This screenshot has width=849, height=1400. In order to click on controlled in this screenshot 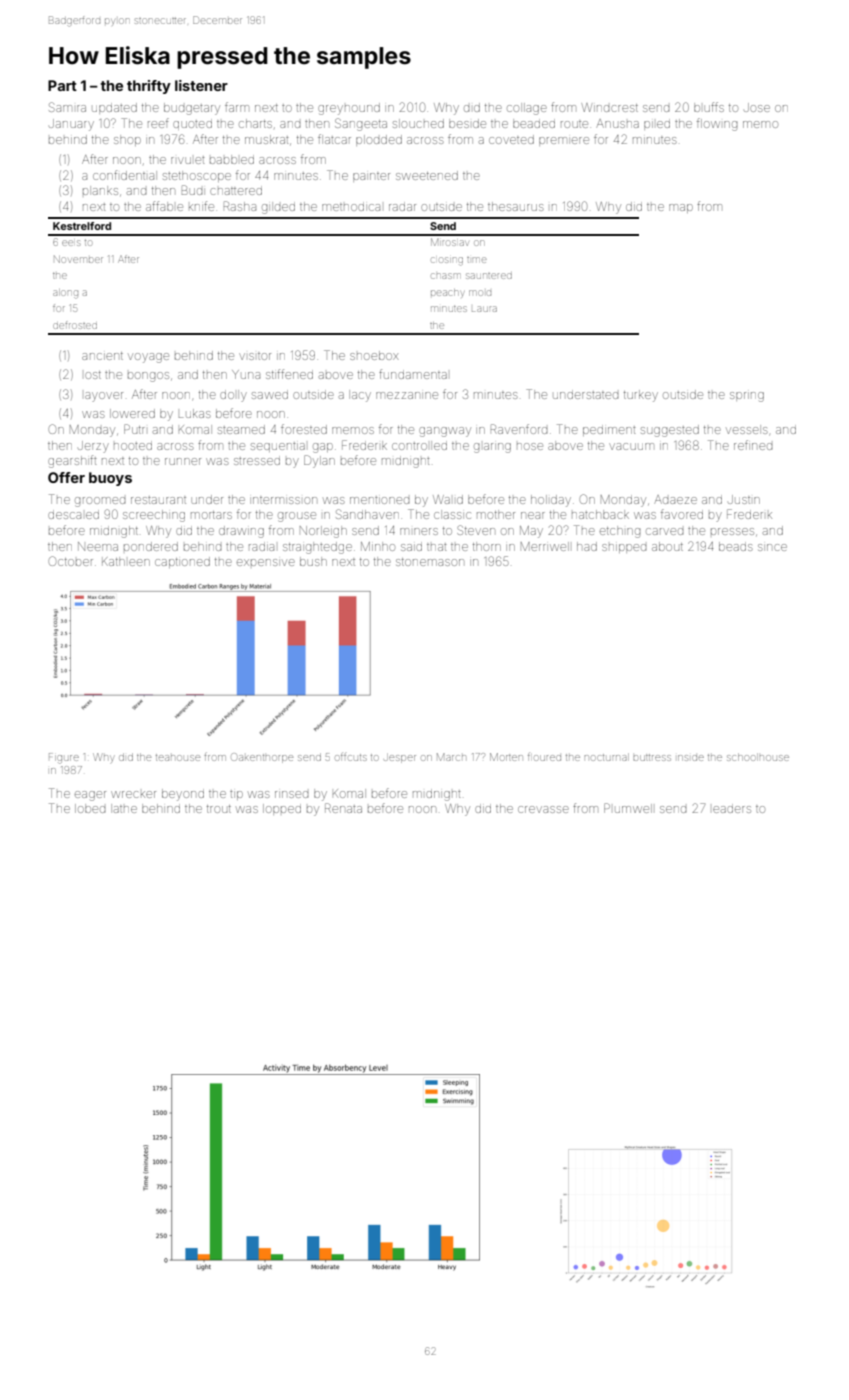, I will do `click(419, 445)`.
